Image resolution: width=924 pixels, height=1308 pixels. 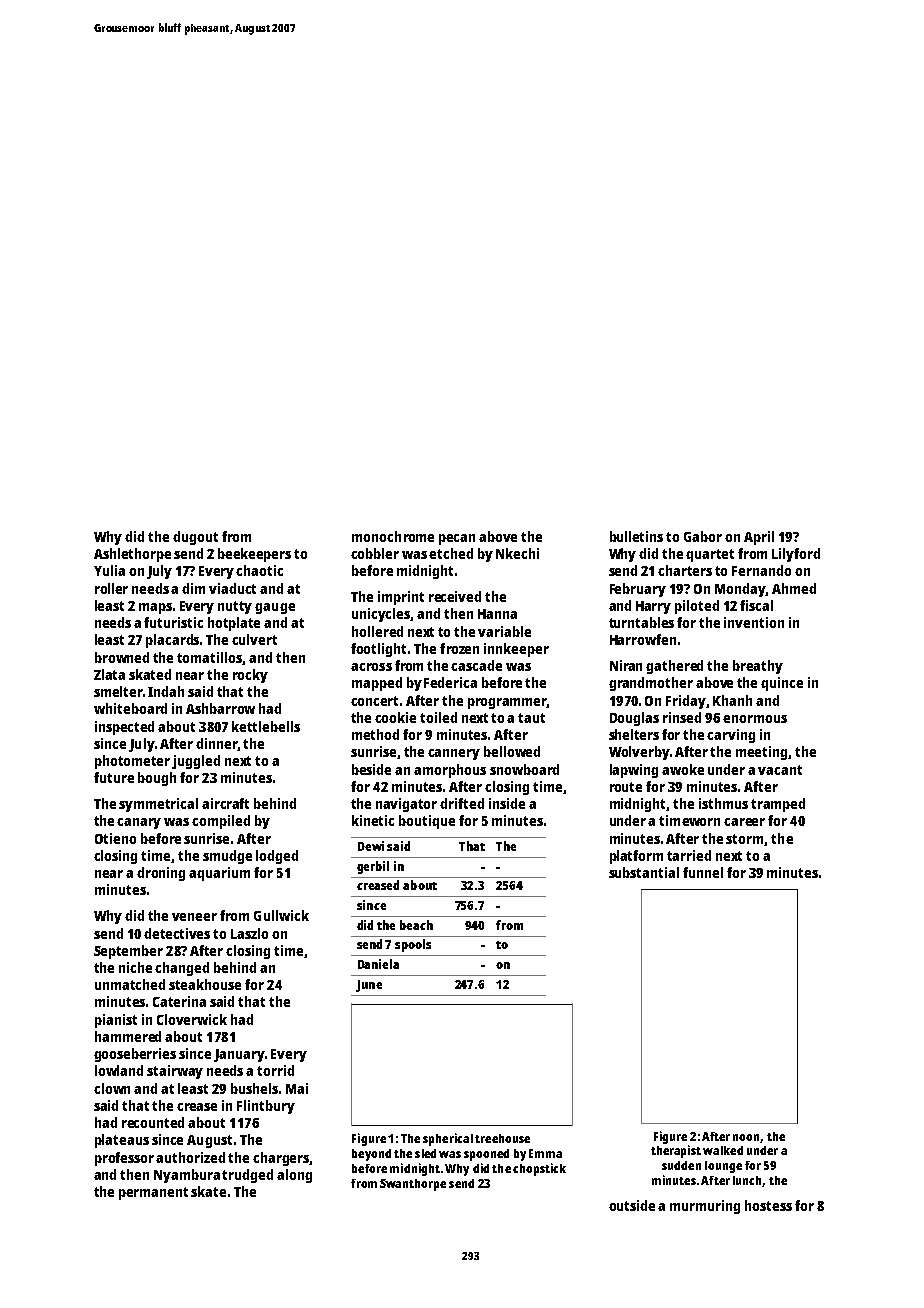 What do you see at coordinates (703, 872) in the page?
I see `funnel` at bounding box center [703, 872].
